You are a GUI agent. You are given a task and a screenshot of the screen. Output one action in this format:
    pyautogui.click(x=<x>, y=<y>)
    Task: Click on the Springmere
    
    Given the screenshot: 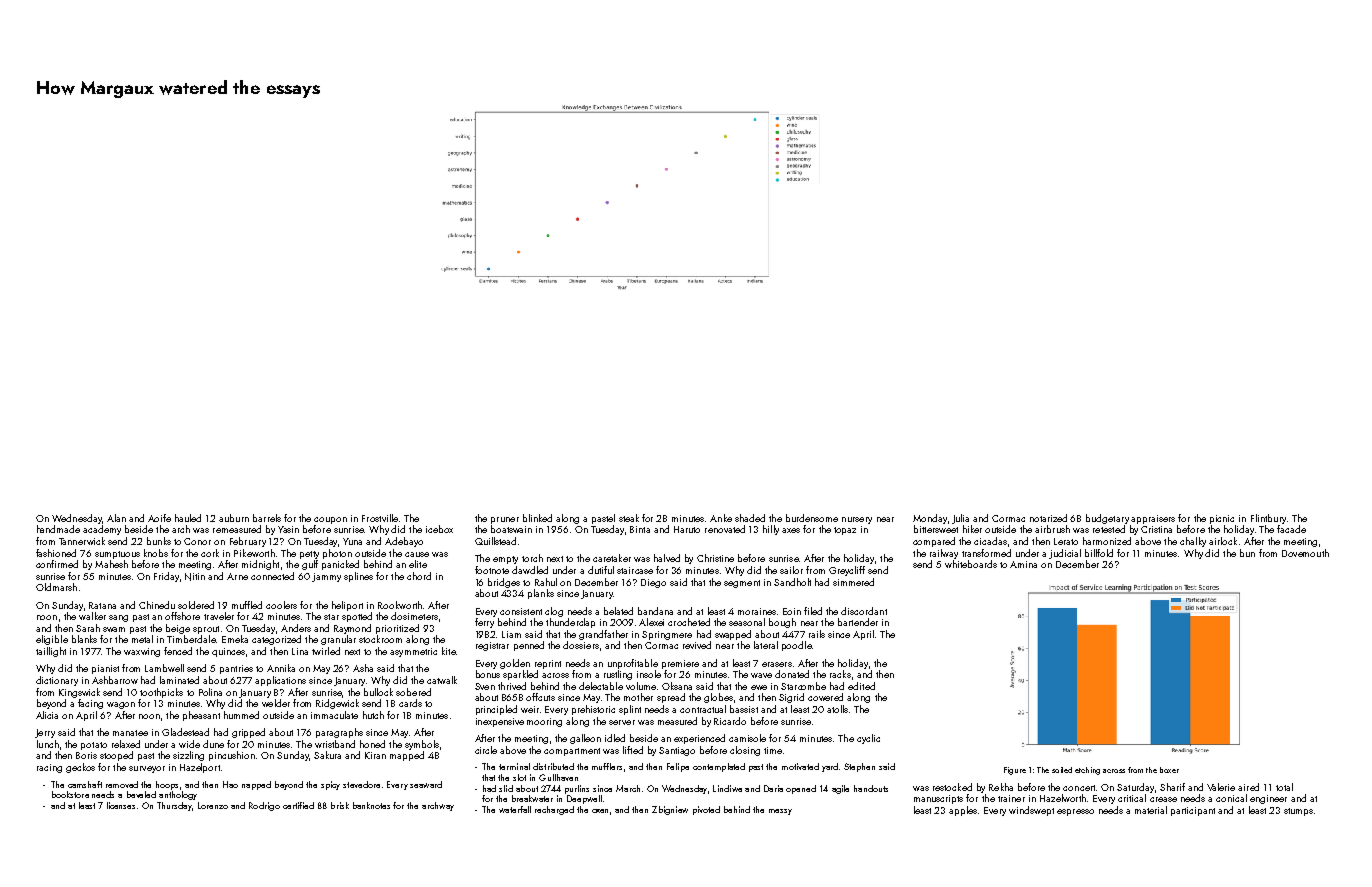 What is the action you would take?
    pyautogui.click(x=667, y=635)
